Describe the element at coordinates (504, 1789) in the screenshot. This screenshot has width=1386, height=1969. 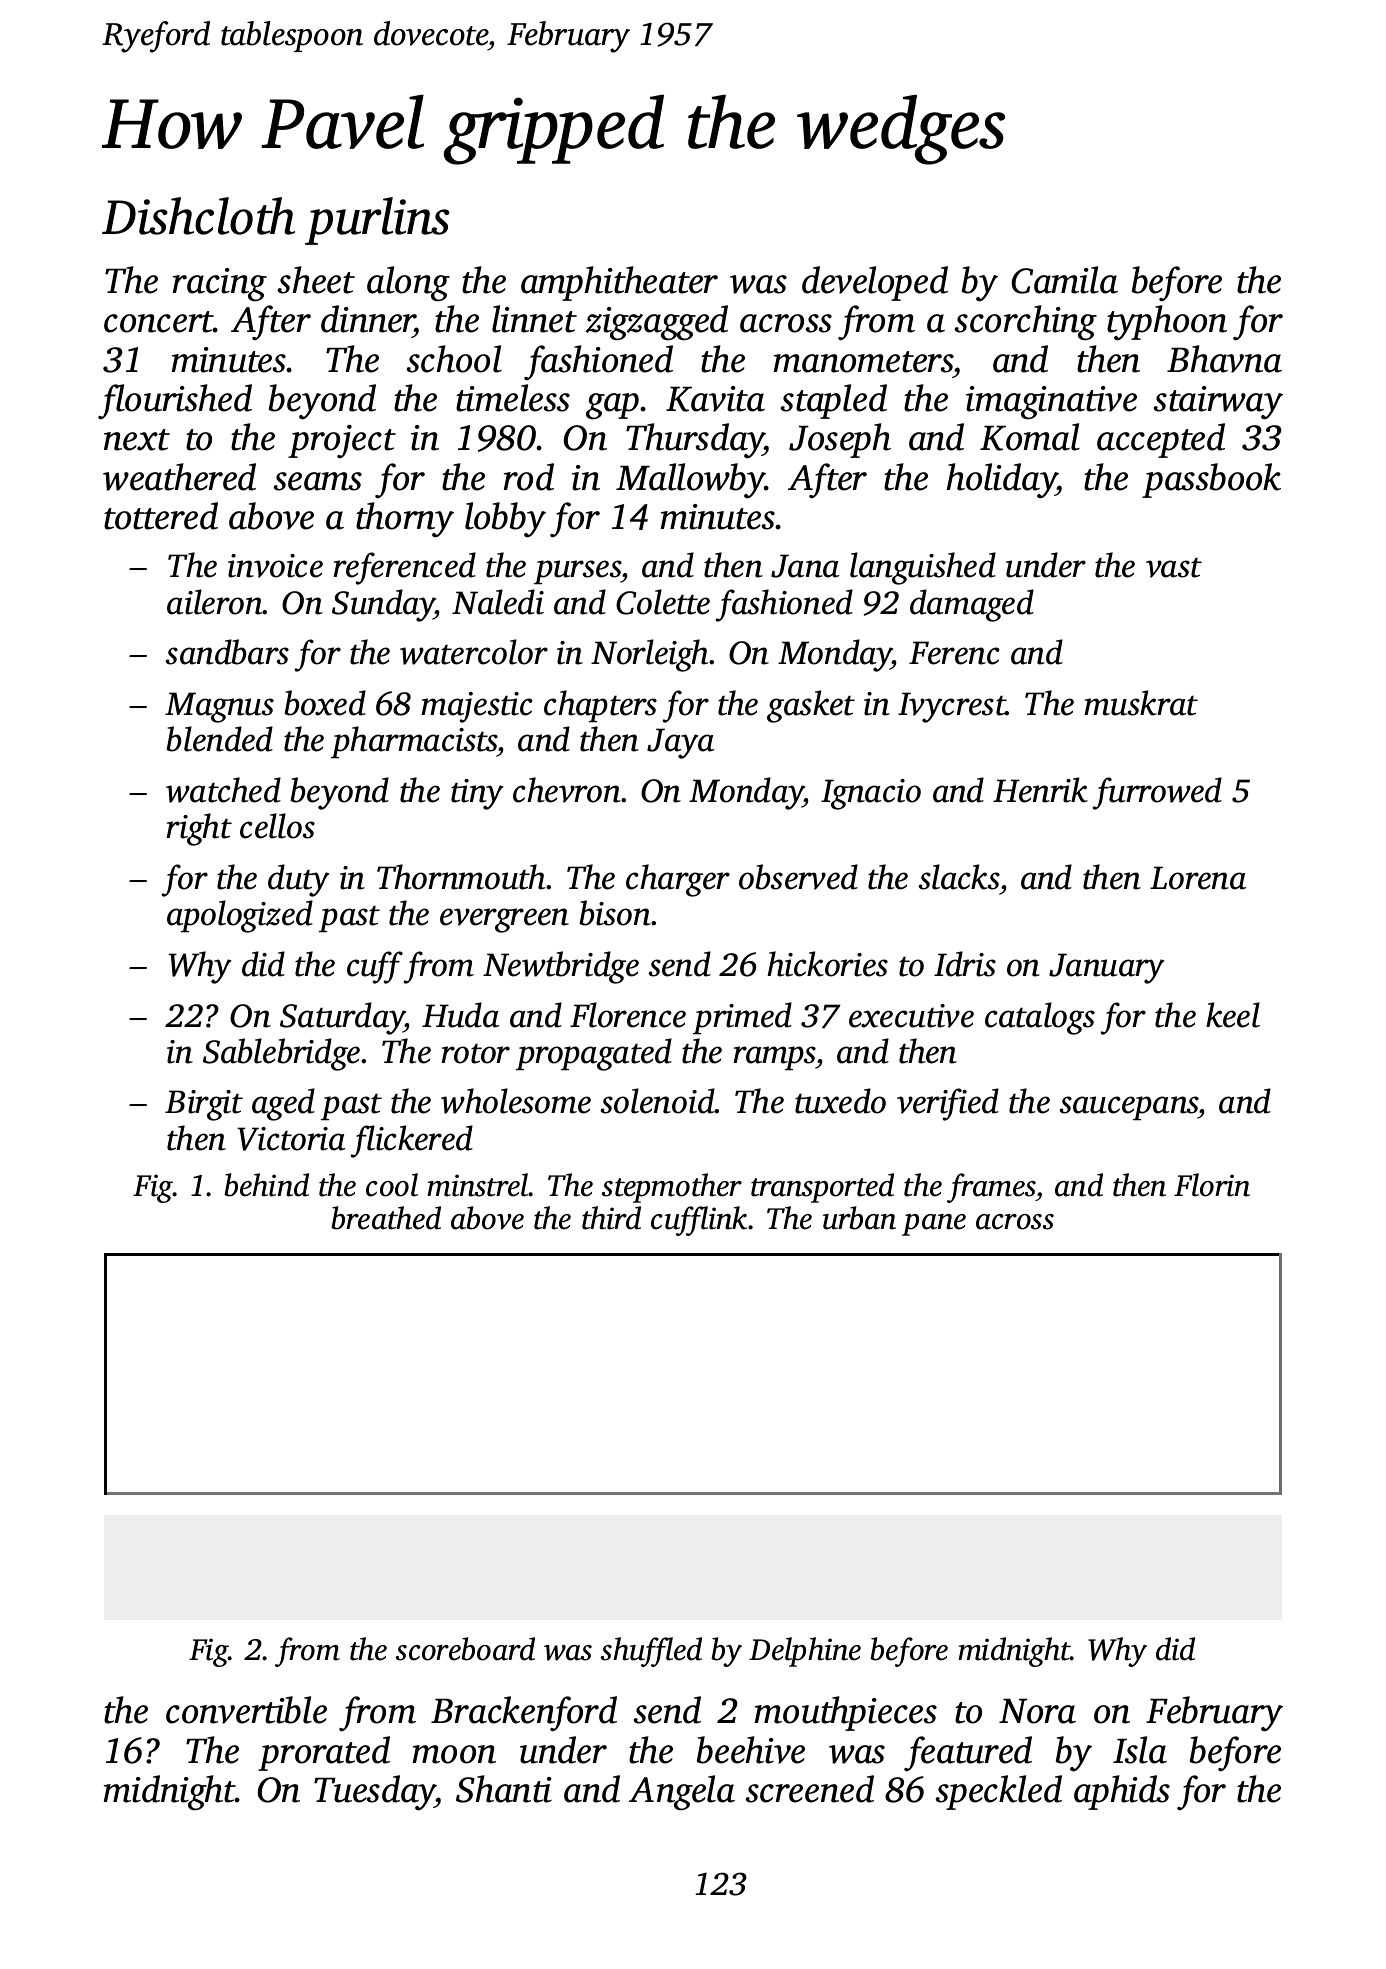
I see `Shanti` at that location.
